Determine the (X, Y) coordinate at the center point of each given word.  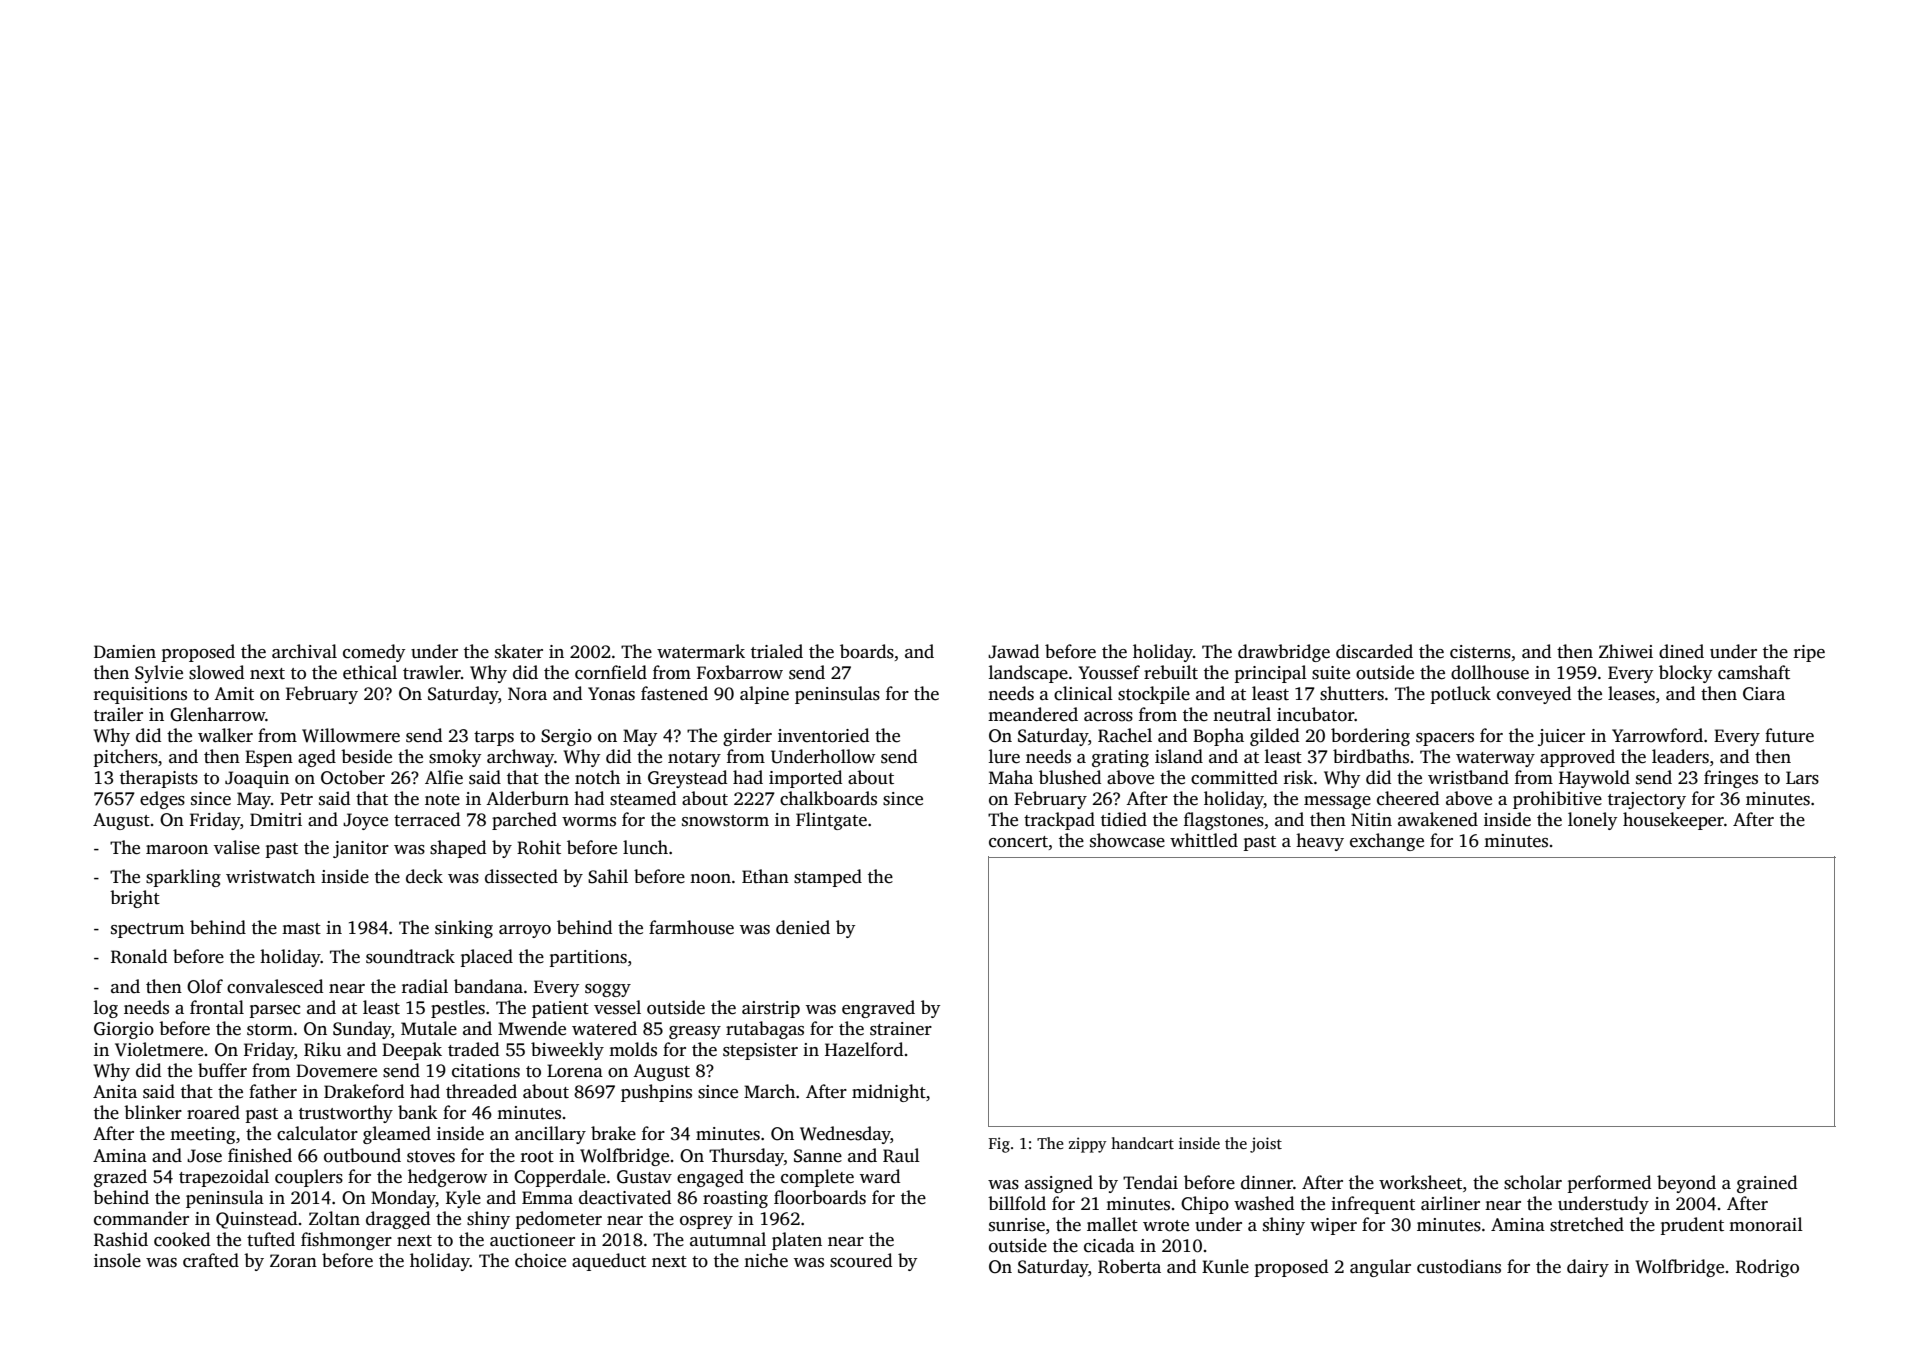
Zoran (293, 1261)
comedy (374, 653)
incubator (1315, 714)
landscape (1028, 674)
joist (1266, 1145)
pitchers (126, 758)
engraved (878, 1009)
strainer (901, 1029)
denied (803, 927)
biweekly (567, 1051)
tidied (1124, 819)
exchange (1387, 842)
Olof (205, 986)
